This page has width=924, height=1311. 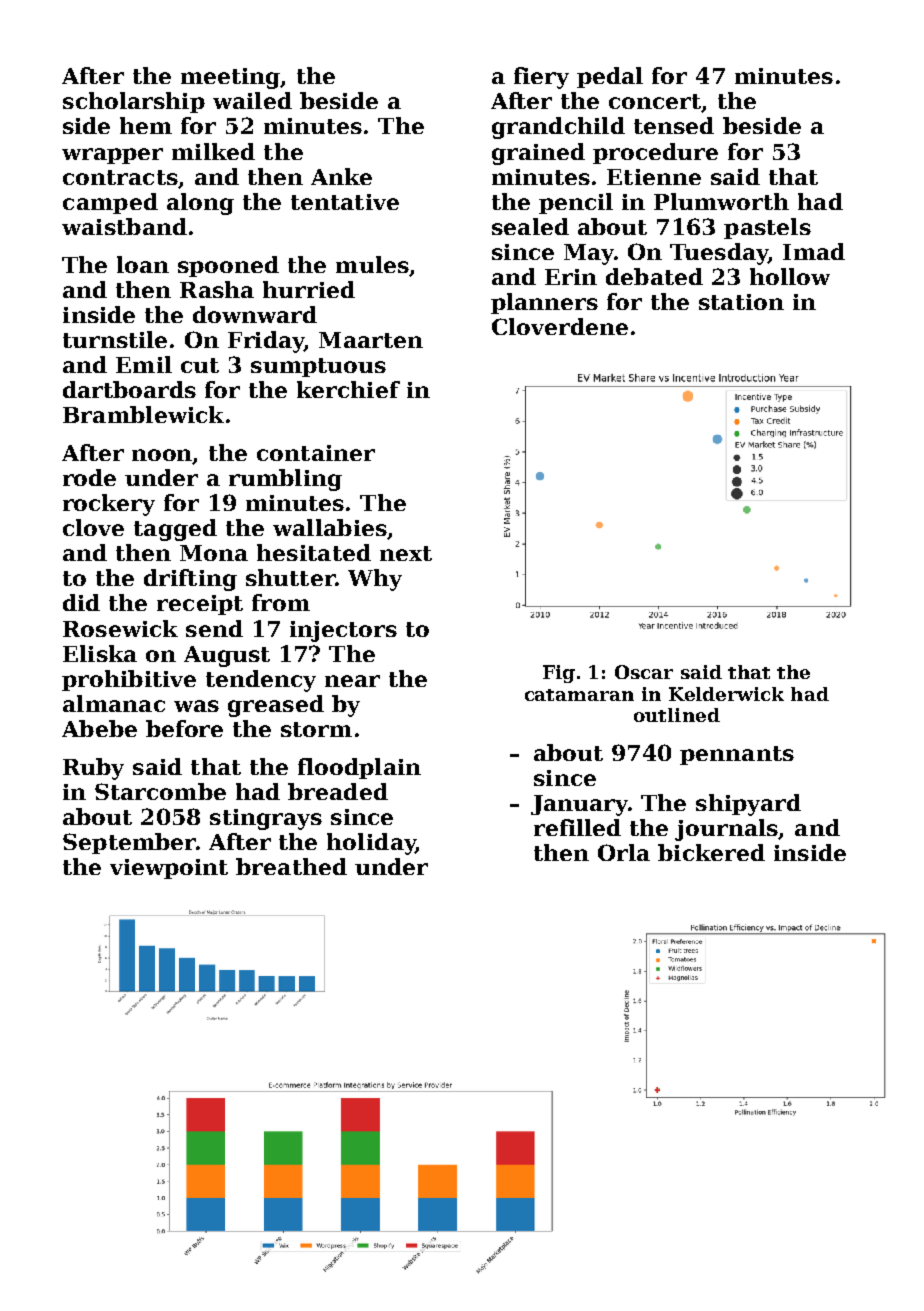 I want to click on Bramblewick, so click(x=143, y=414).
